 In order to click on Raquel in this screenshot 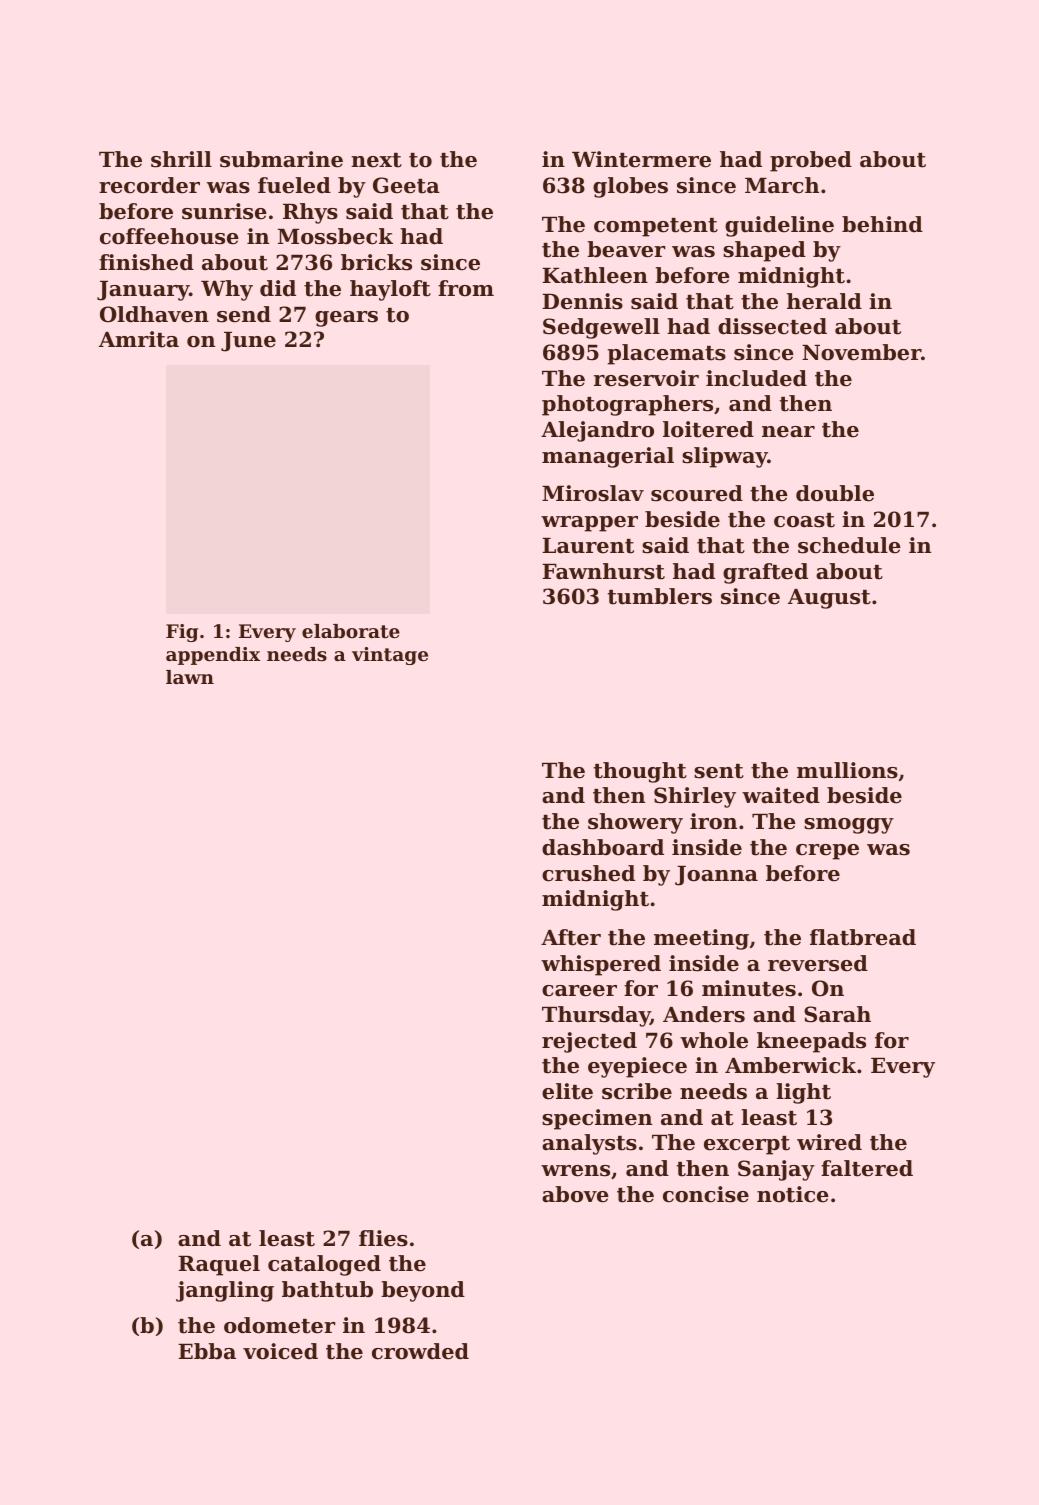, I will do `click(219, 1265)`.
